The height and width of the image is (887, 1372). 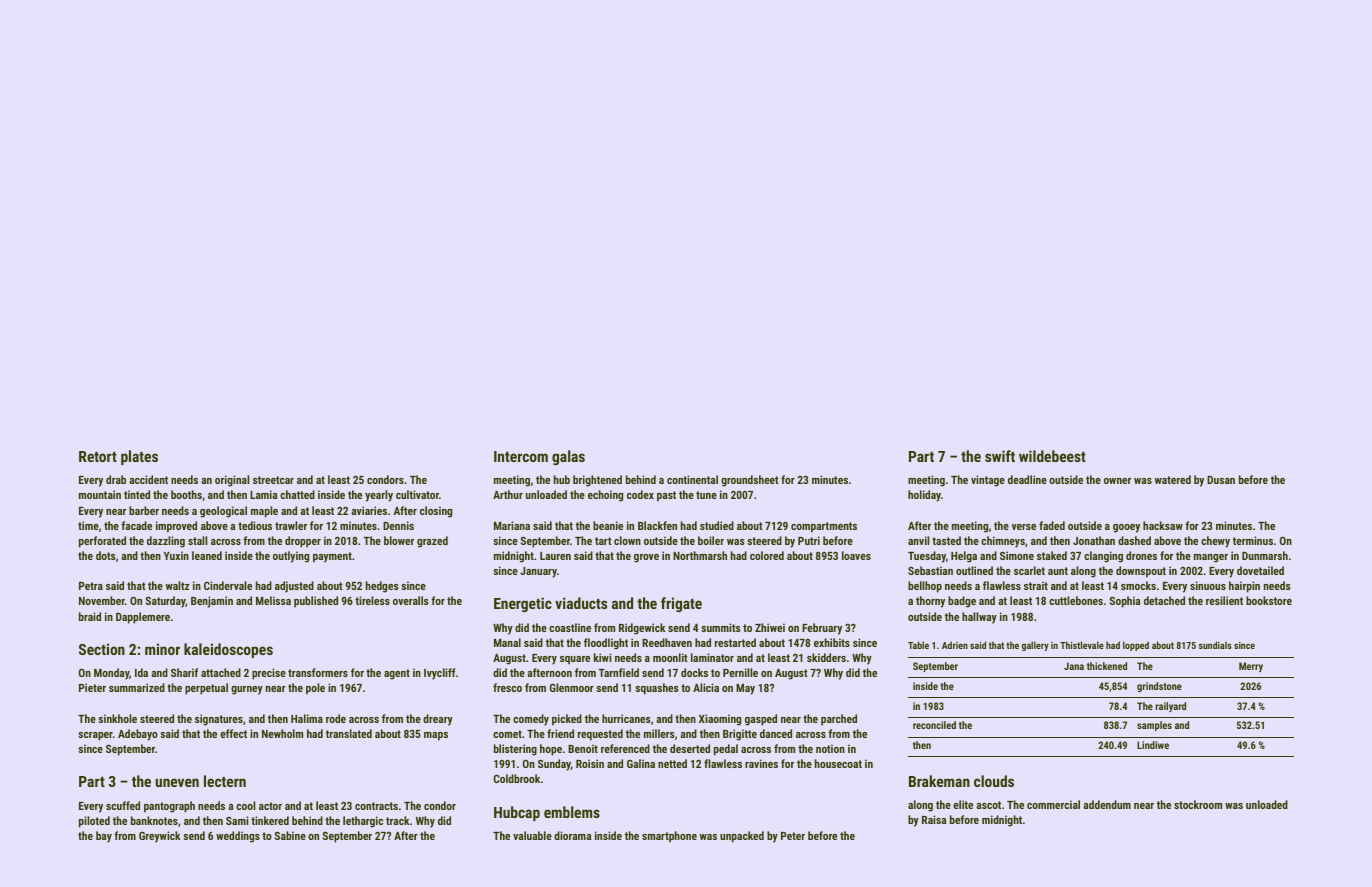 I want to click on galas, so click(x=568, y=457).
